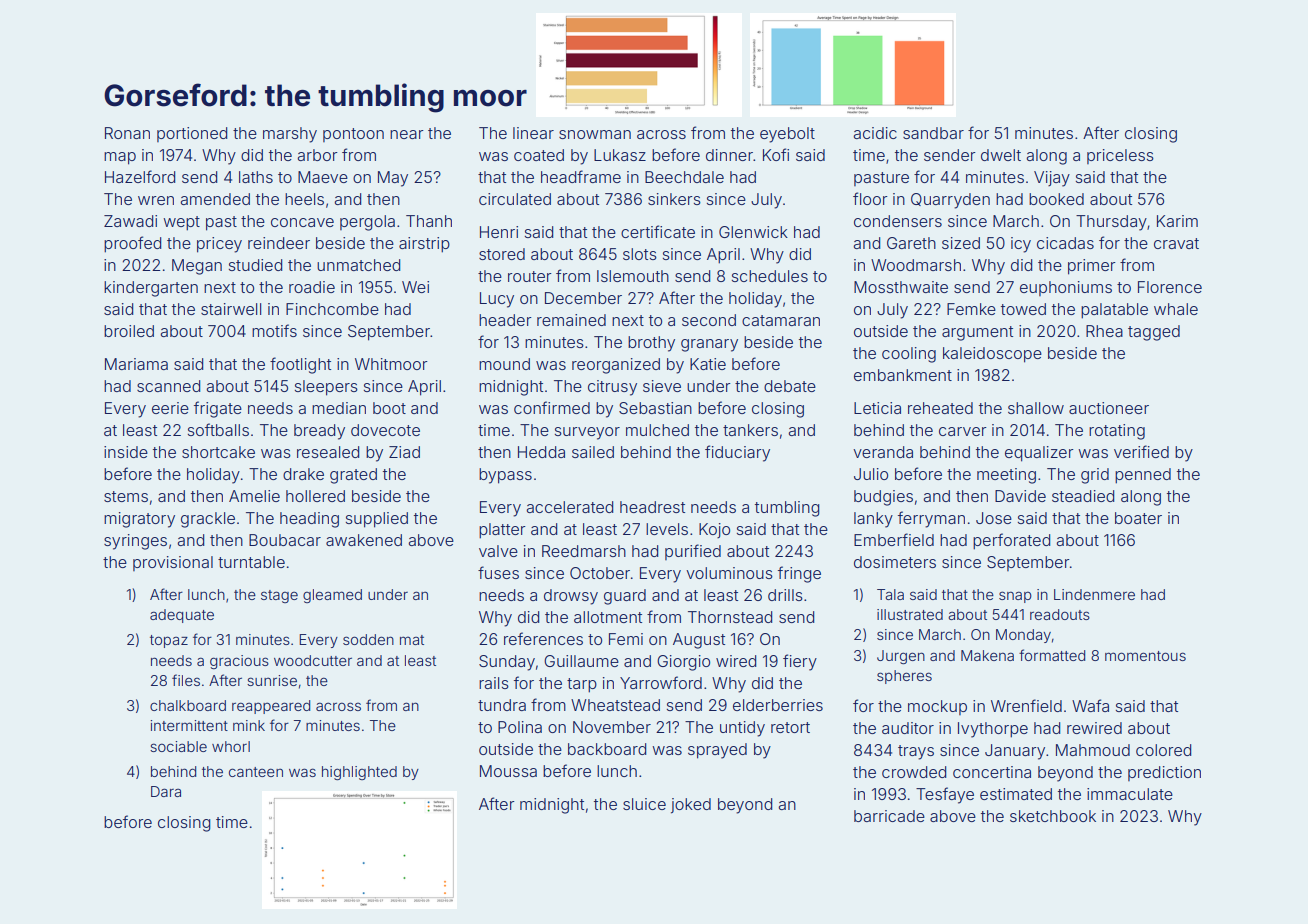  What do you see at coordinates (126, 496) in the screenshot?
I see `stems` at bounding box center [126, 496].
